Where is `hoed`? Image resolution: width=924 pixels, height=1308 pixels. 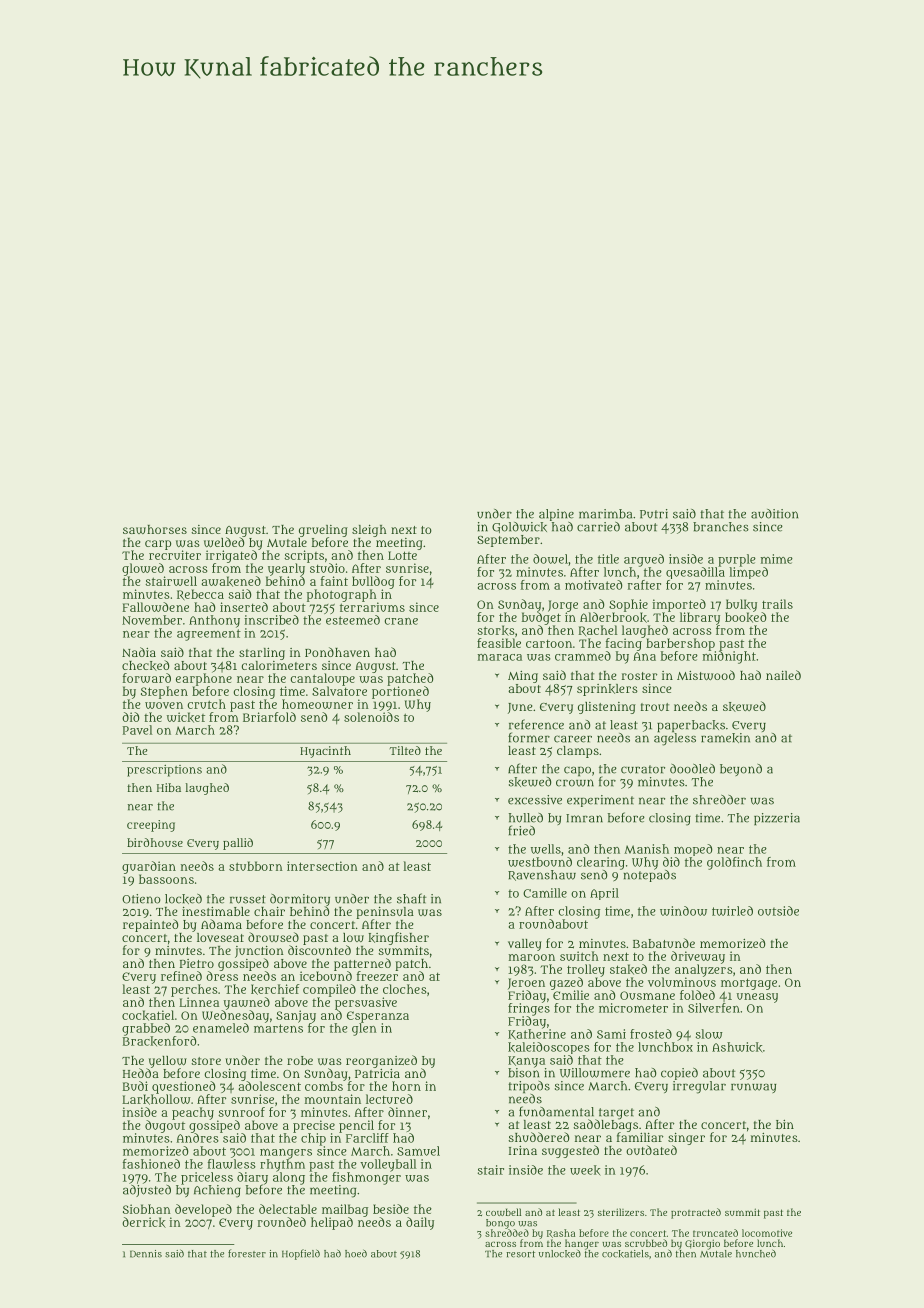
hoed is located at coordinates (356, 1253).
